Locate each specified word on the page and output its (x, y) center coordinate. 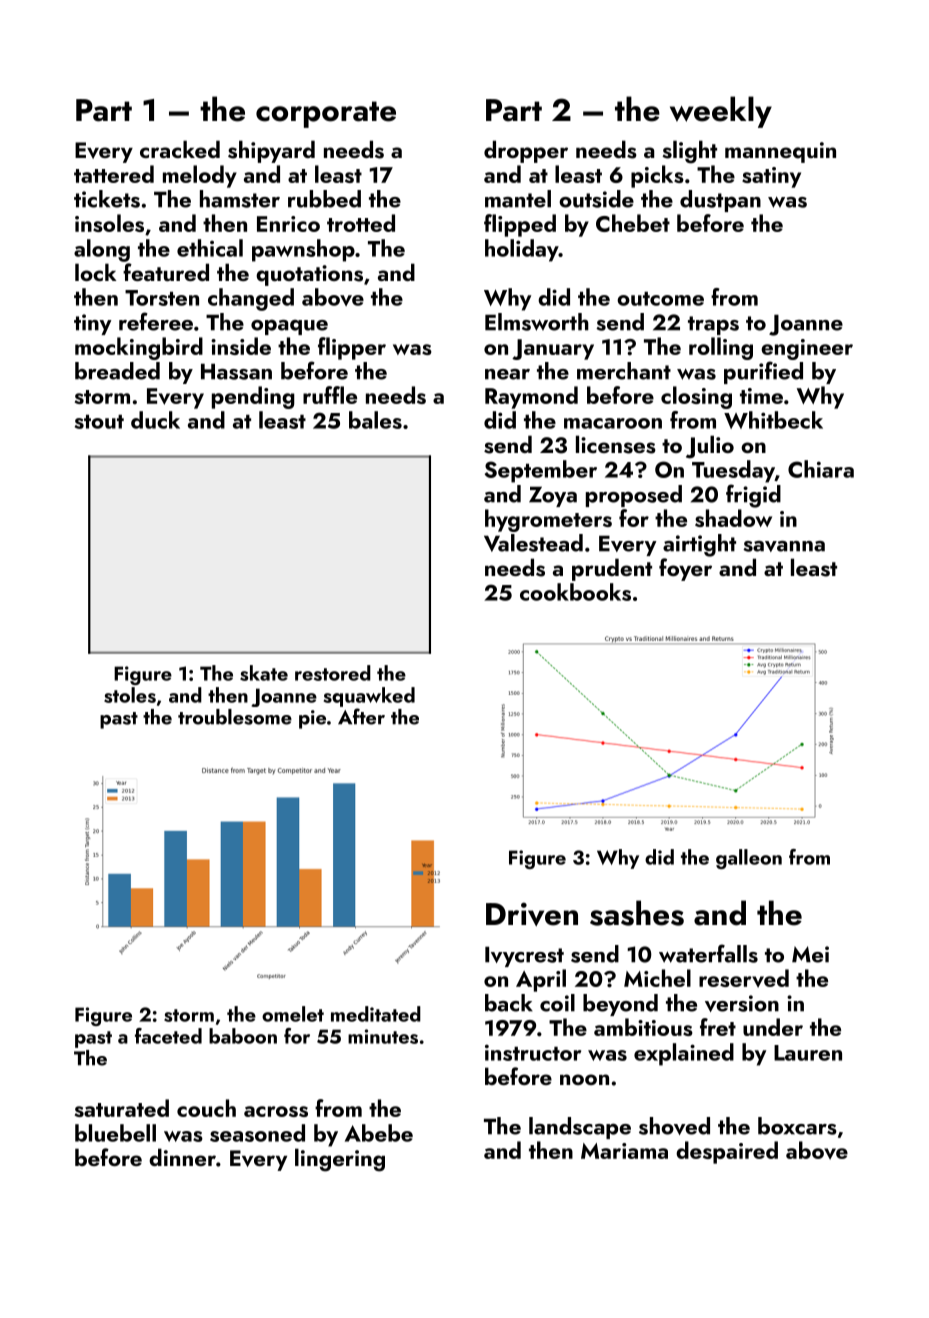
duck (155, 420)
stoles (130, 695)
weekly (721, 112)
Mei (810, 954)
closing (696, 397)
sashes (637, 913)
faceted (168, 1036)
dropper (526, 151)
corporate (326, 114)
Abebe (379, 1133)
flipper (352, 348)
